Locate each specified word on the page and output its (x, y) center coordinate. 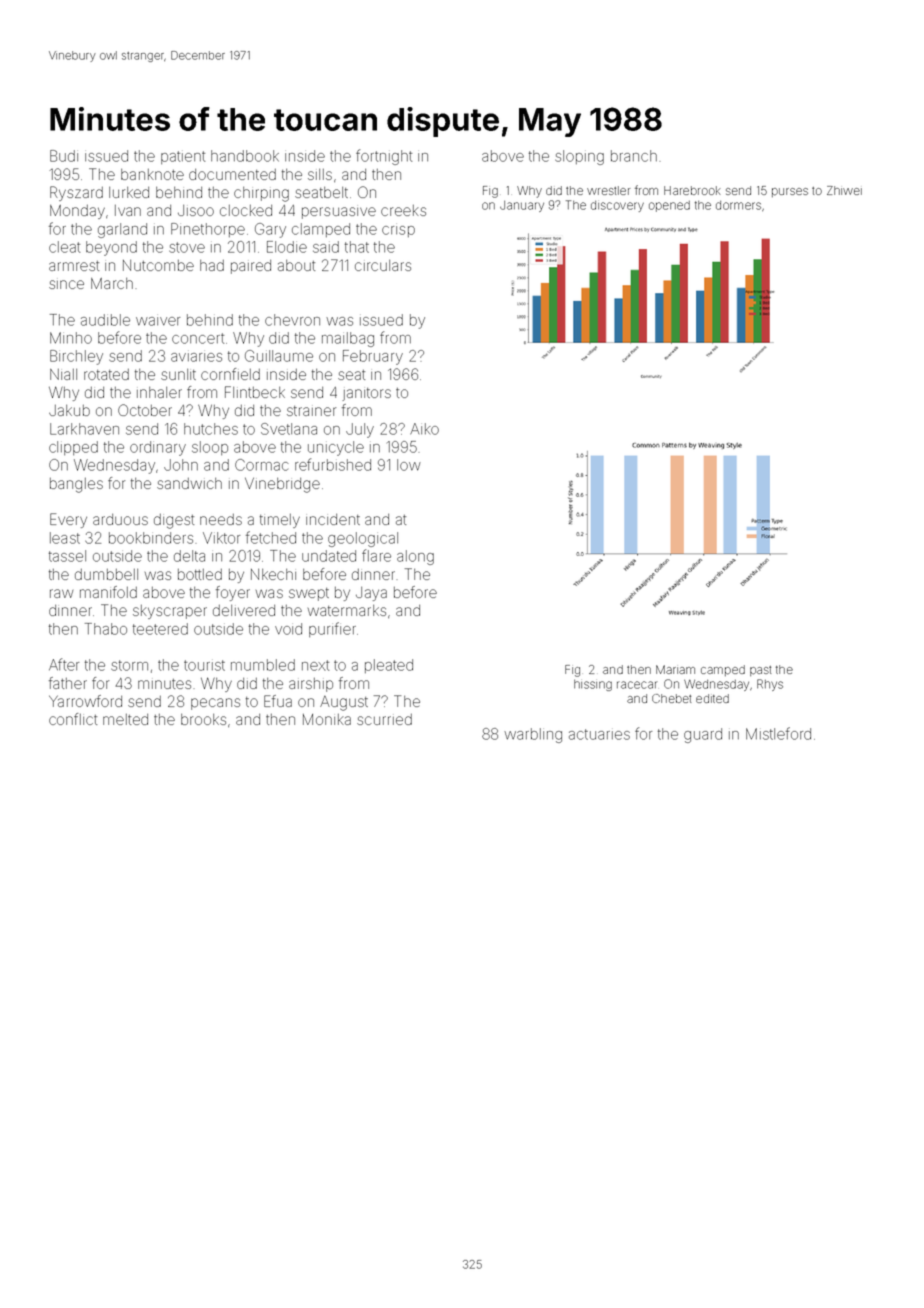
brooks (203, 719)
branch (634, 156)
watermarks (347, 610)
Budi (64, 156)
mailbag (348, 339)
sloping (579, 157)
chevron (292, 320)
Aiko (424, 429)
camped (723, 670)
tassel (67, 556)
